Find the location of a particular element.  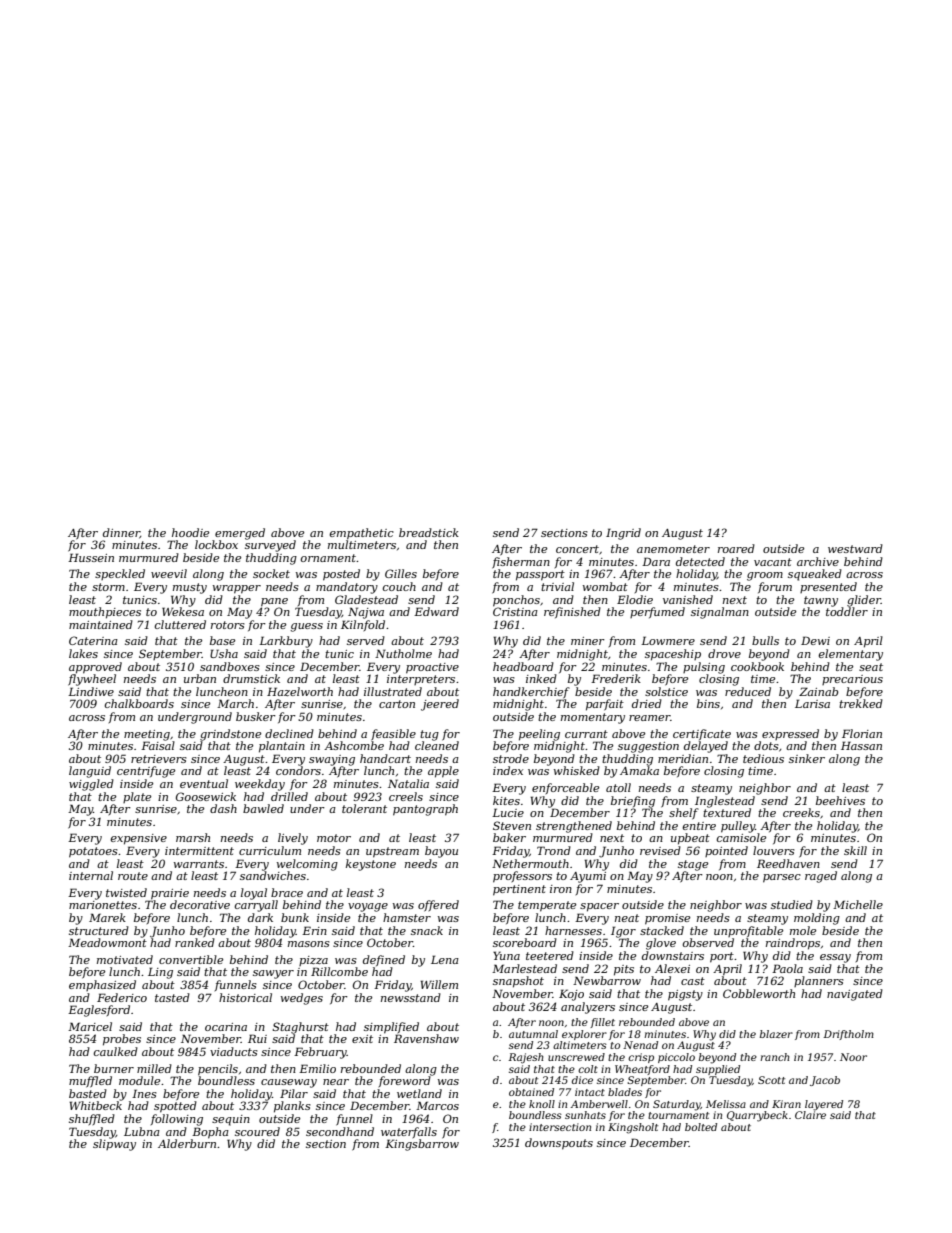

Ingrid is located at coordinates (623, 534).
